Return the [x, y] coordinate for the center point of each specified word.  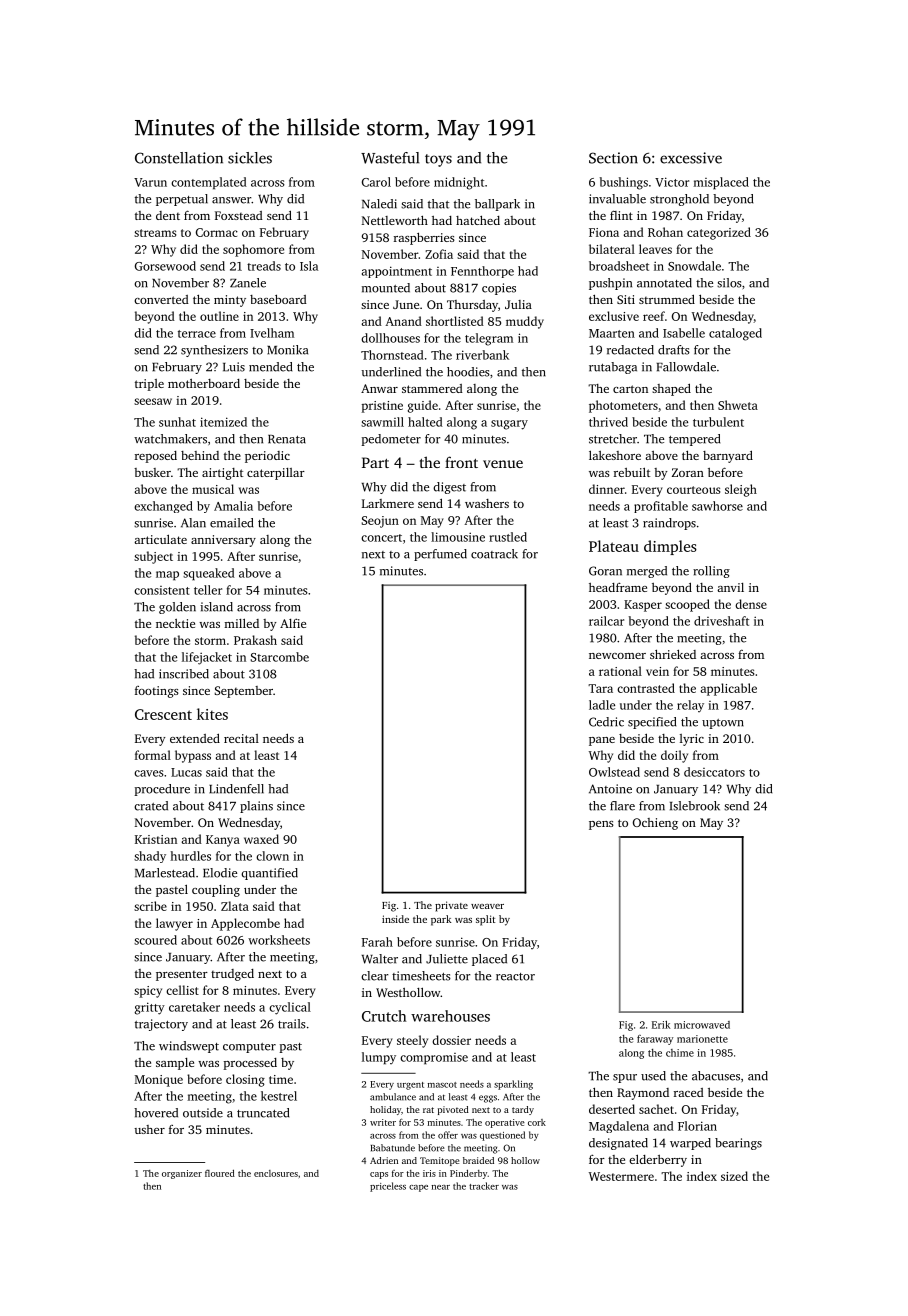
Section [613, 158]
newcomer [617, 656]
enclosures [276, 1173]
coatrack [494, 554]
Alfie [293, 623]
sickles [250, 158]
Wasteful [390, 158]
